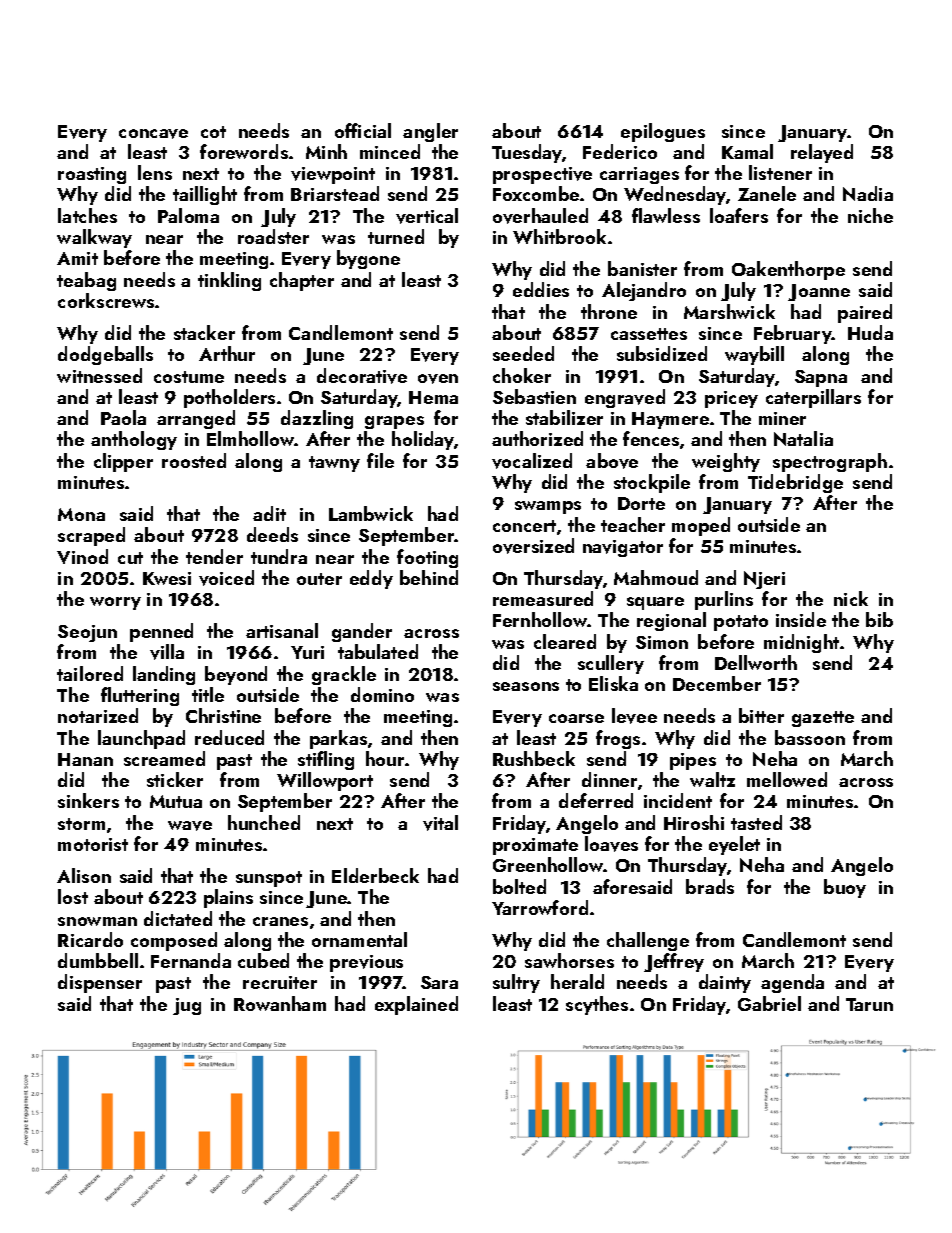  What do you see at coordinates (756, 662) in the image?
I see `Dellworth` at bounding box center [756, 662].
